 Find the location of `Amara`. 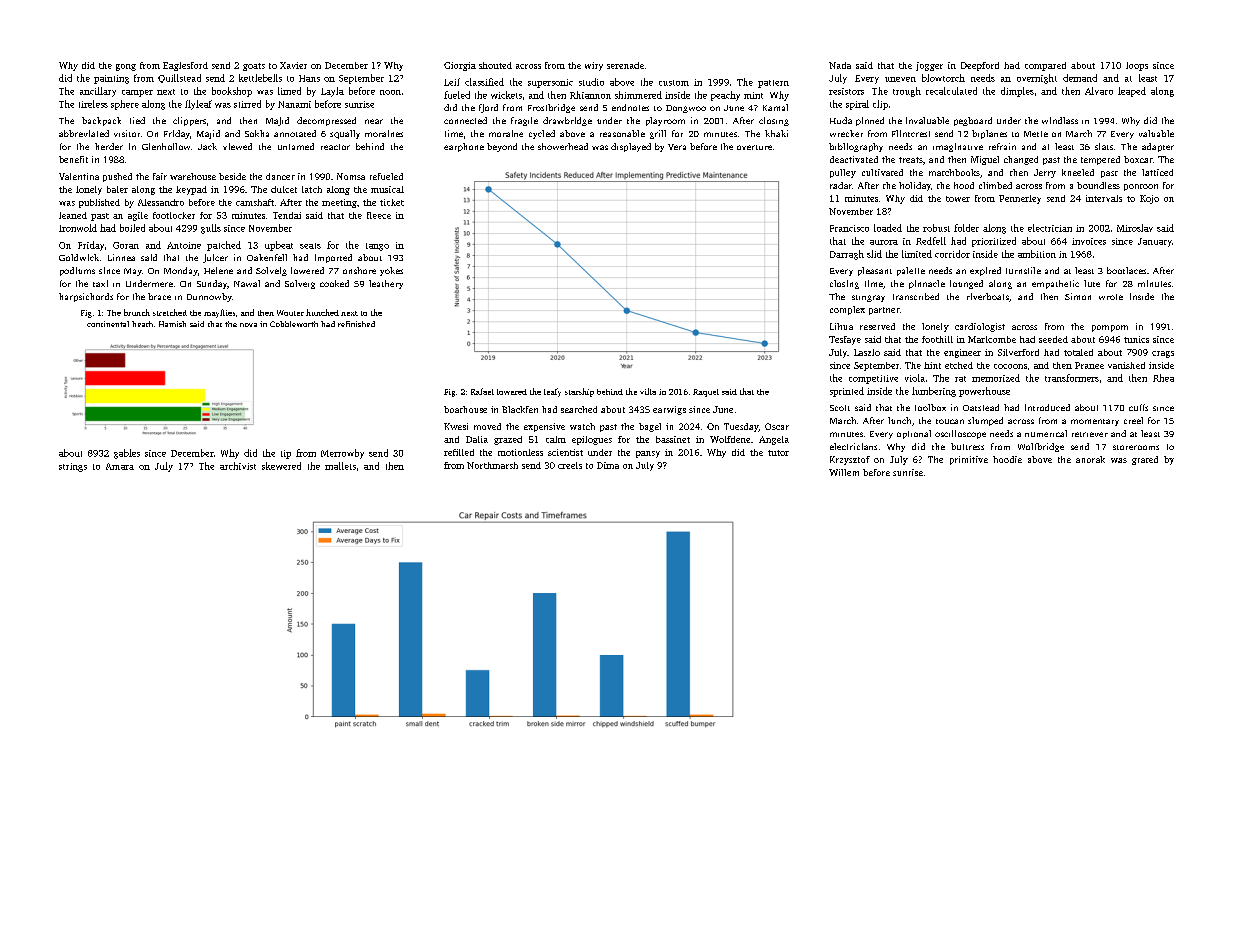

Amara is located at coordinates (120, 466).
